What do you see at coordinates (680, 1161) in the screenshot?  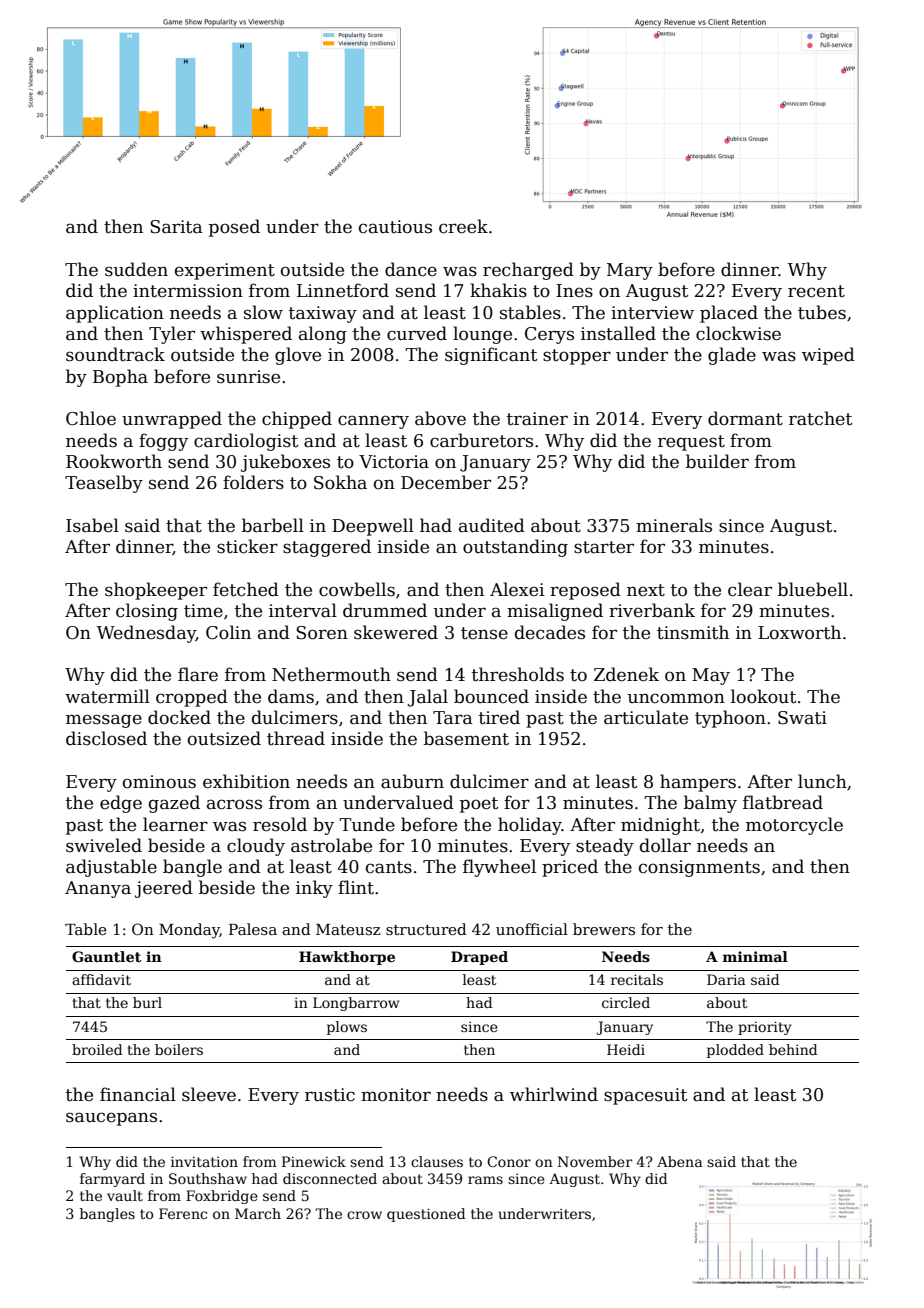 I see `Abena` at bounding box center [680, 1161].
